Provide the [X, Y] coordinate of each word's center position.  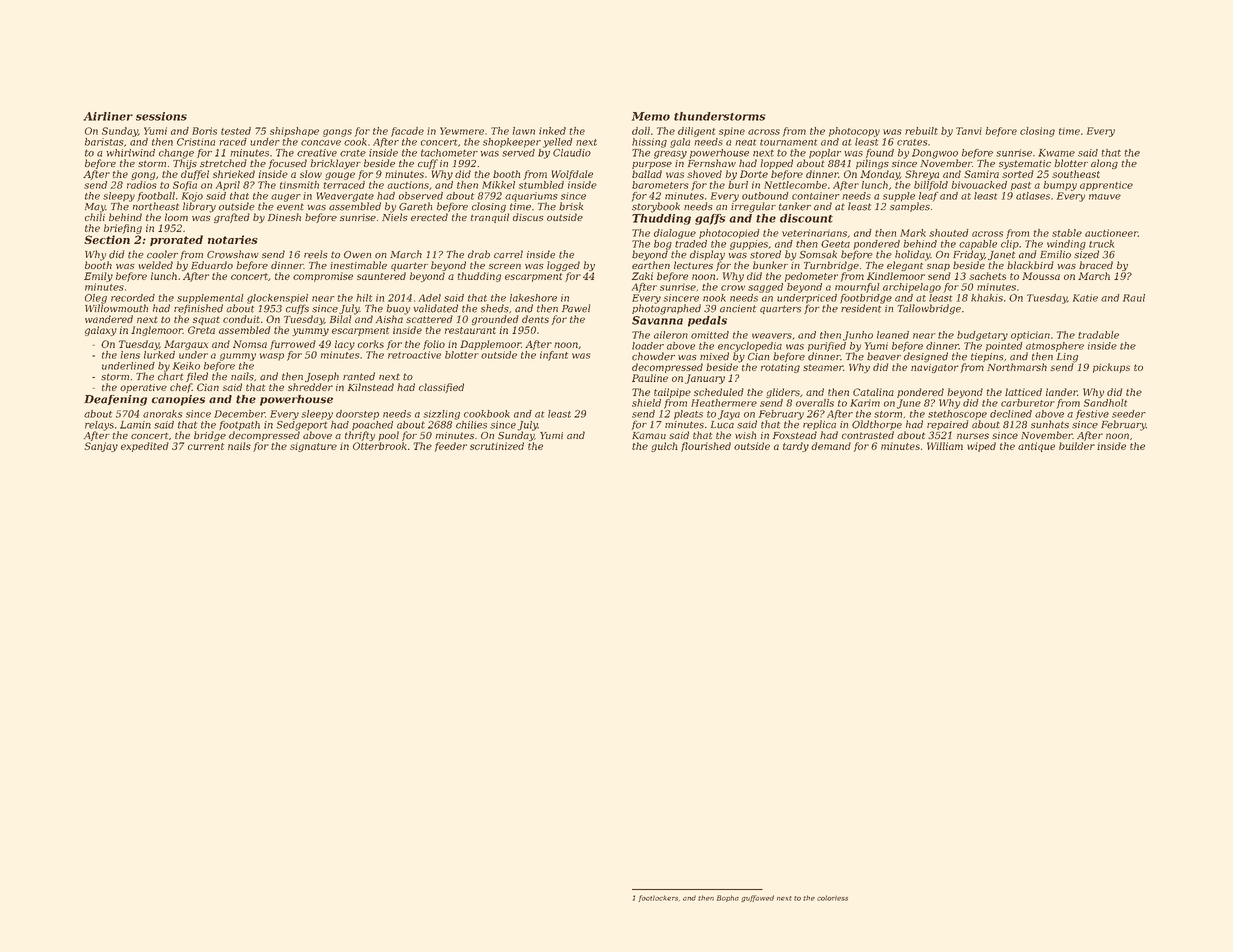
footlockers [658, 898]
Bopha [728, 898]
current [206, 446]
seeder [1129, 414]
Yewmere [462, 131]
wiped [981, 447]
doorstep [357, 415]
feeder [451, 447]
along [1104, 164]
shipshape [294, 132]
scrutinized [497, 446]
